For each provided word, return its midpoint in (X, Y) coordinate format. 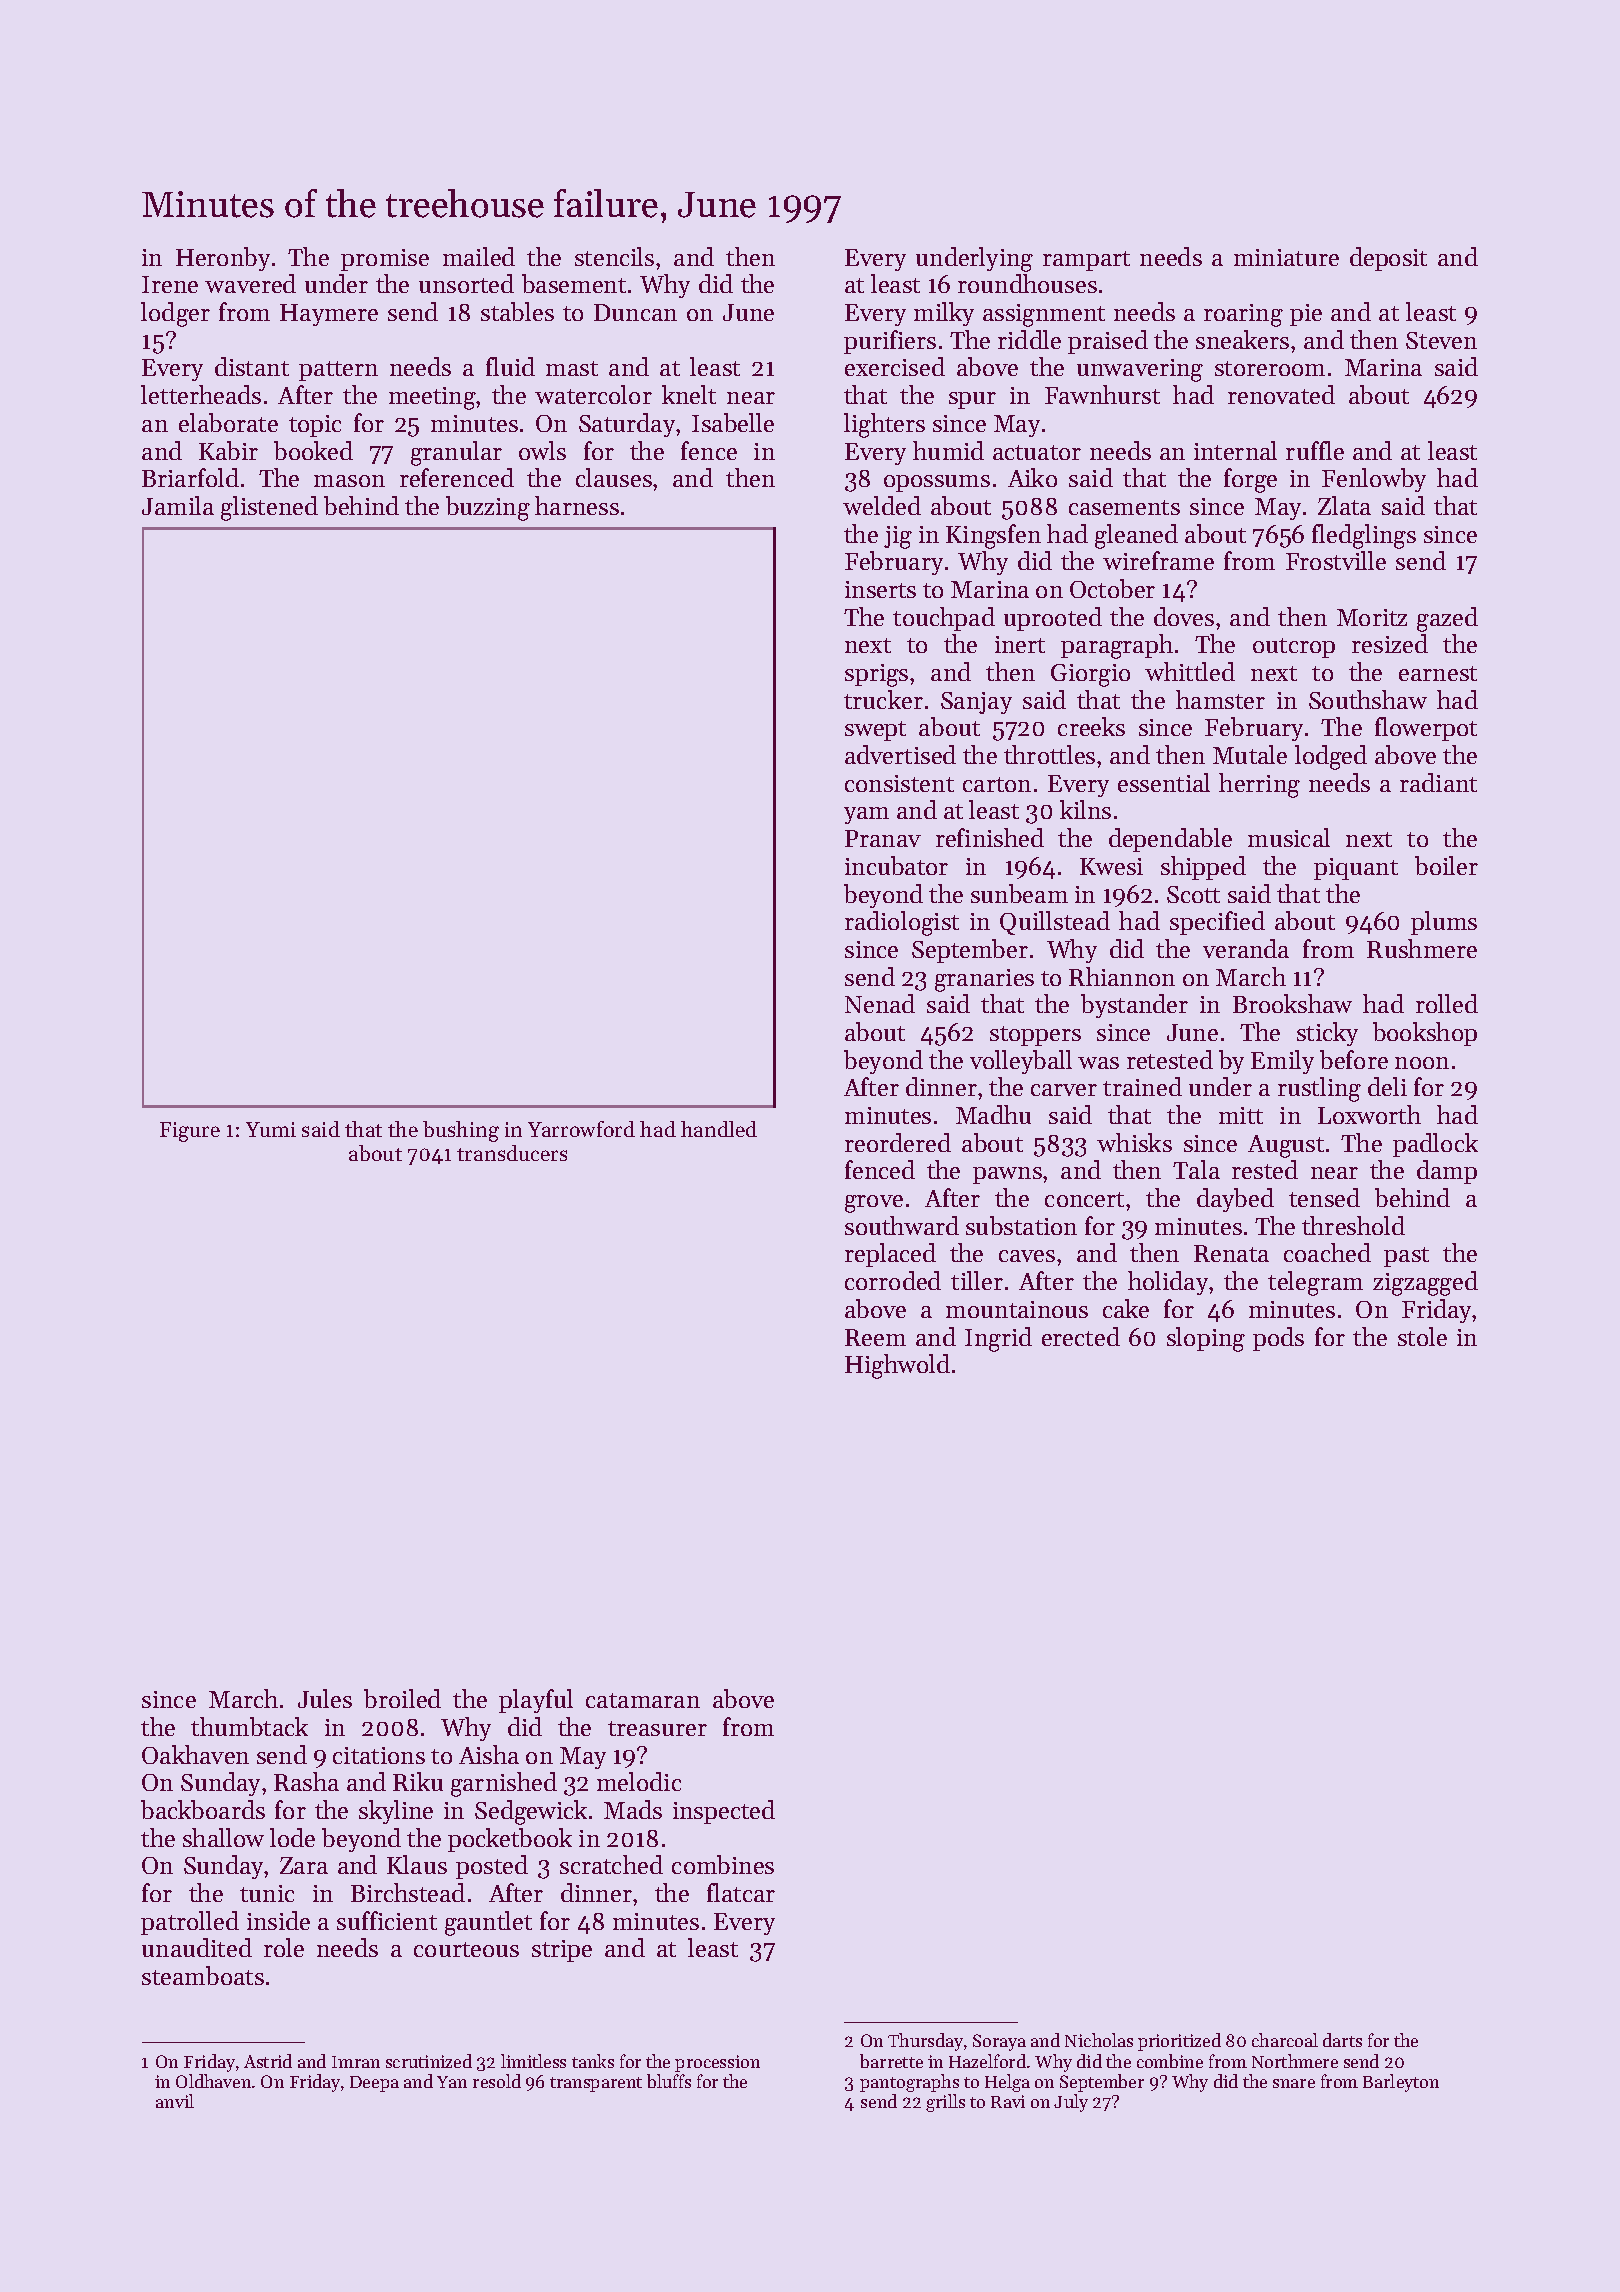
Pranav (883, 838)
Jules (325, 1698)
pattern (338, 371)
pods (1278, 1339)
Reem (875, 1337)
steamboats (203, 1975)
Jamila (178, 505)
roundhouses (1027, 283)
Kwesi (1111, 866)
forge (1250, 480)
